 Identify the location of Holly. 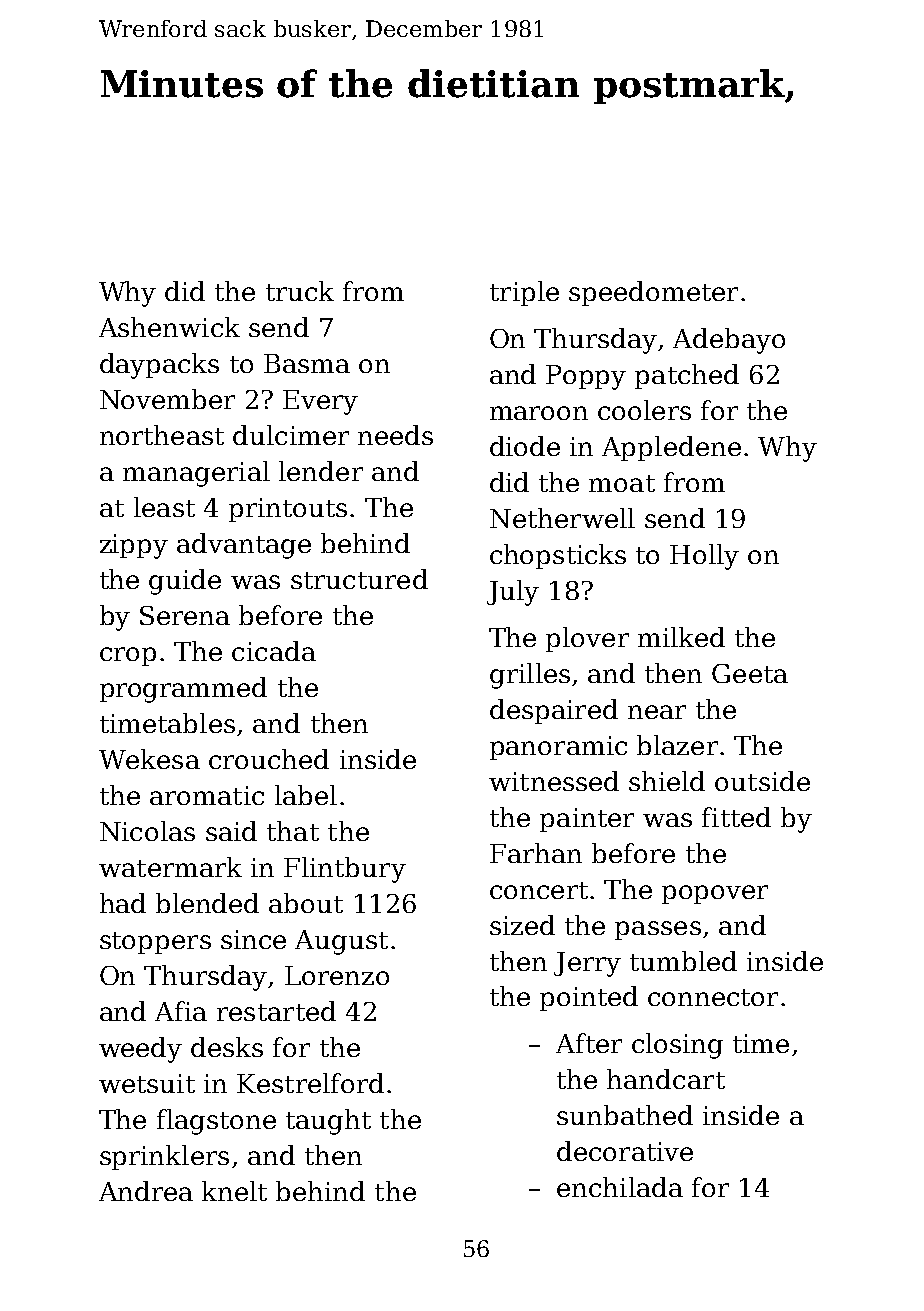
(704, 557).
